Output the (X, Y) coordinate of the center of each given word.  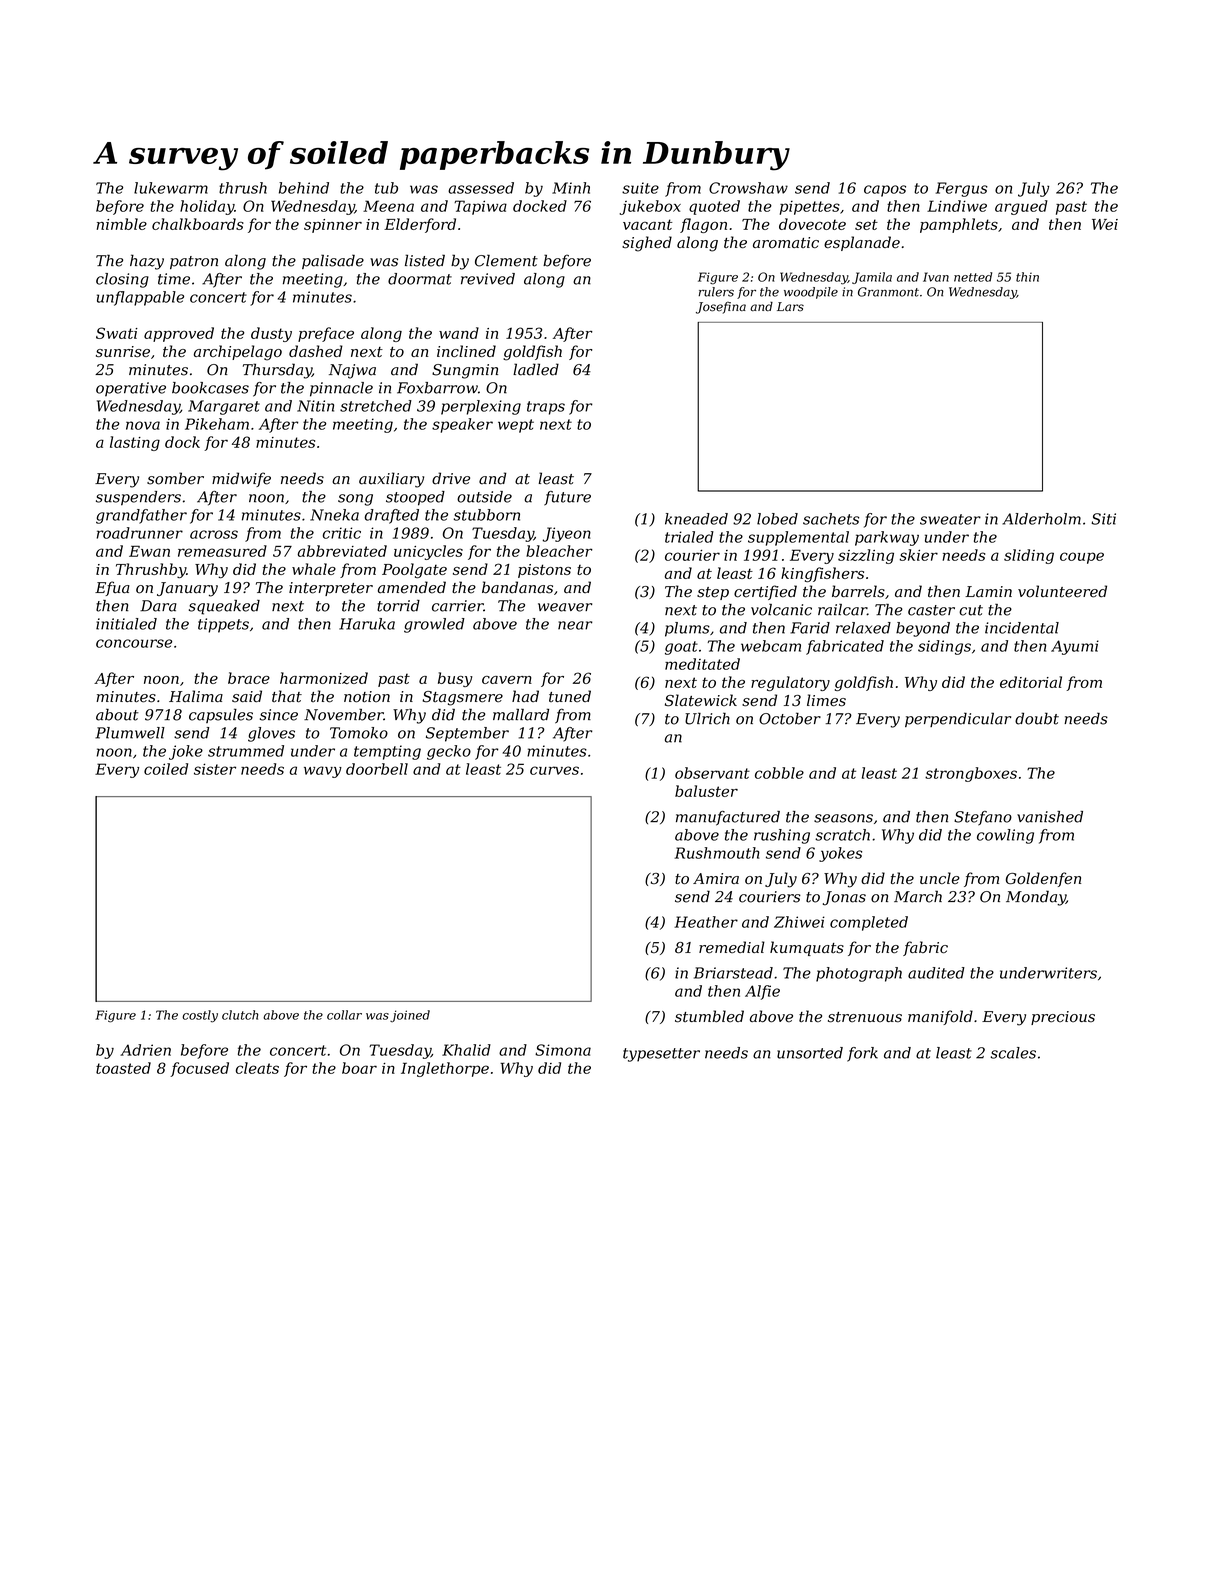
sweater (950, 519)
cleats (257, 1068)
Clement (506, 260)
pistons (544, 571)
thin (1027, 277)
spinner (333, 226)
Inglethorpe (445, 1069)
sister (215, 769)
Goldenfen (1043, 879)
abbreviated (342, 551)
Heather (706, 922)
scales (1013, 1053)
